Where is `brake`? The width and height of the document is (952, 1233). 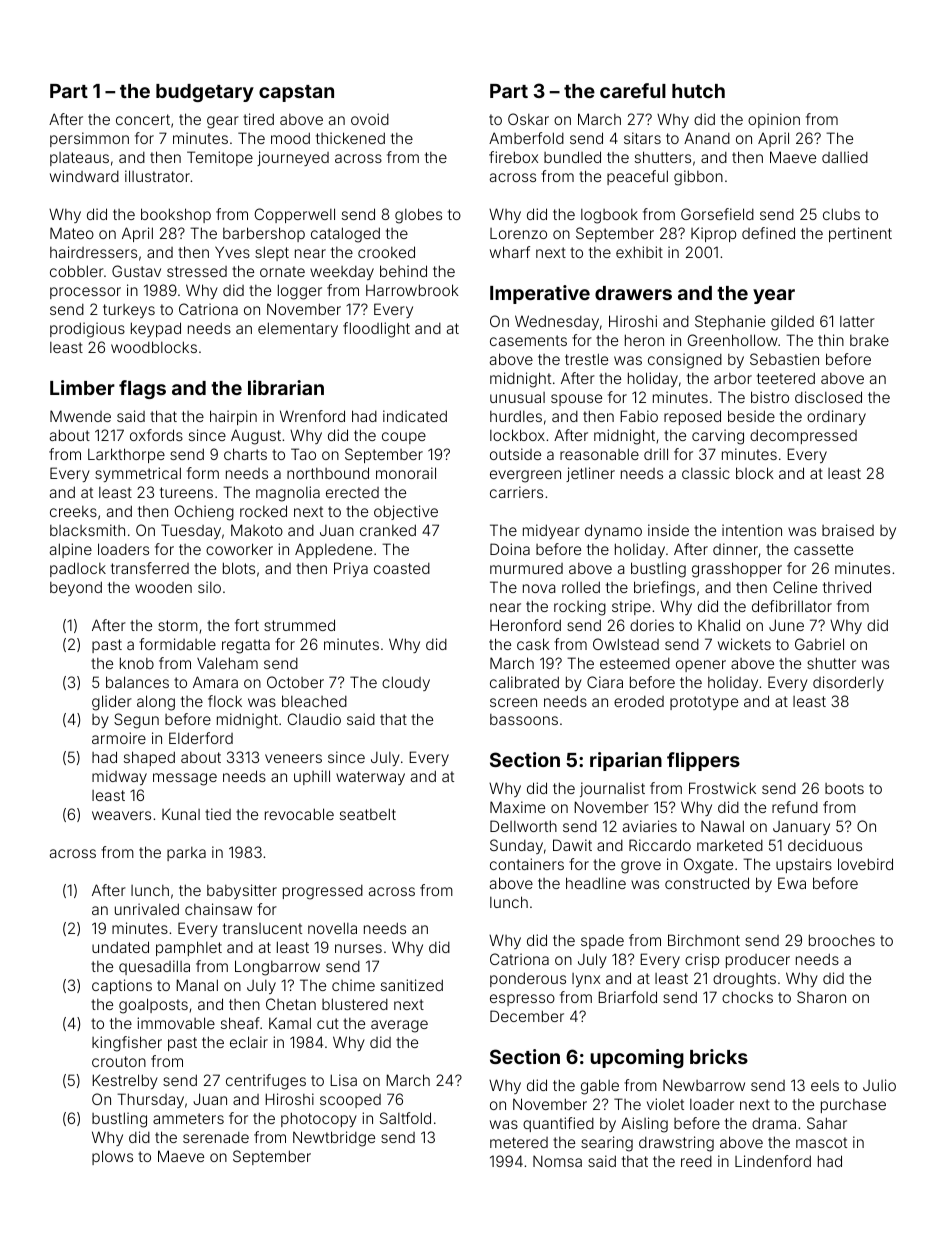 brake is located at coordinates (869, 340).
